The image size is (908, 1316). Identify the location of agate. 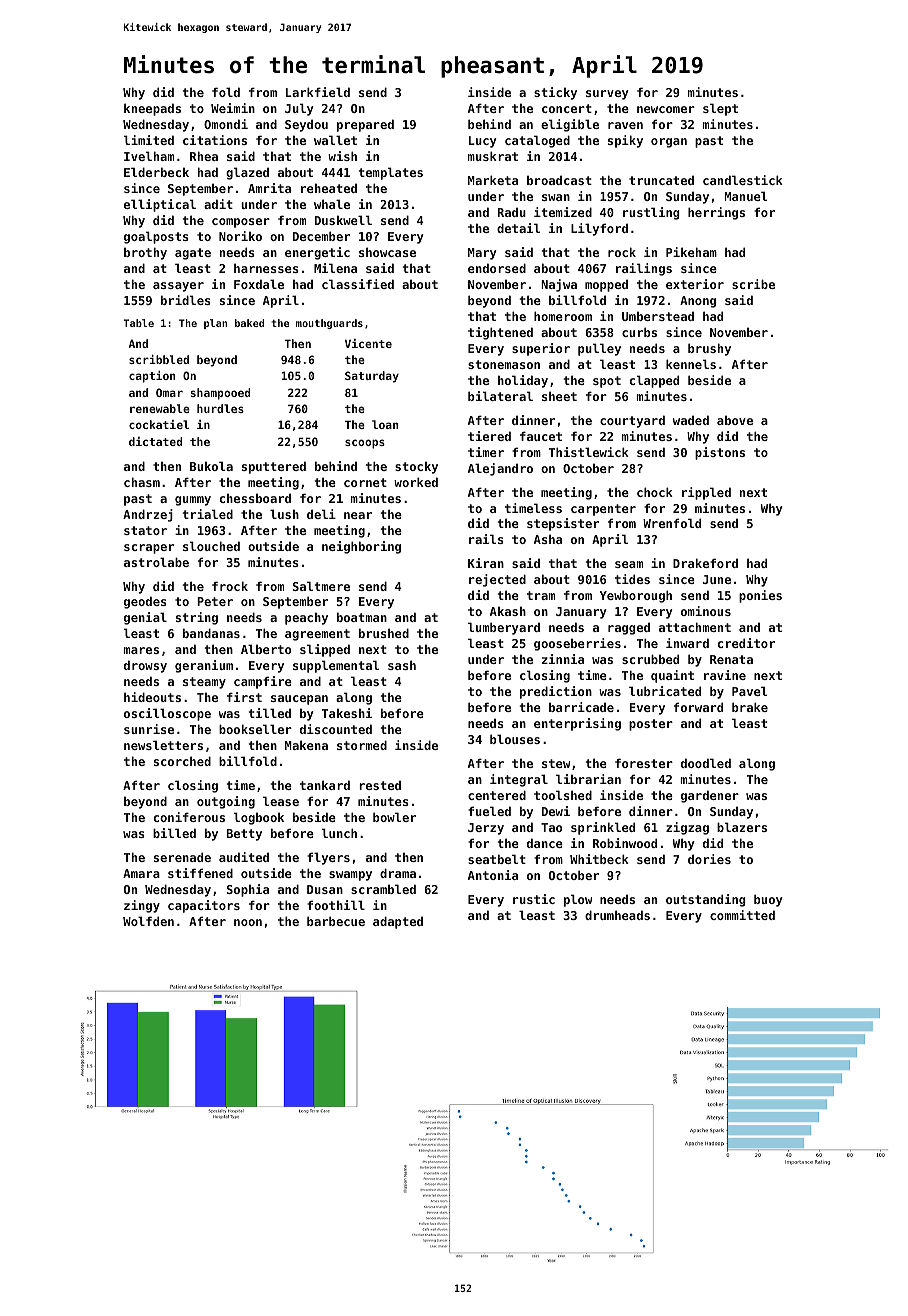
(193, 254).
